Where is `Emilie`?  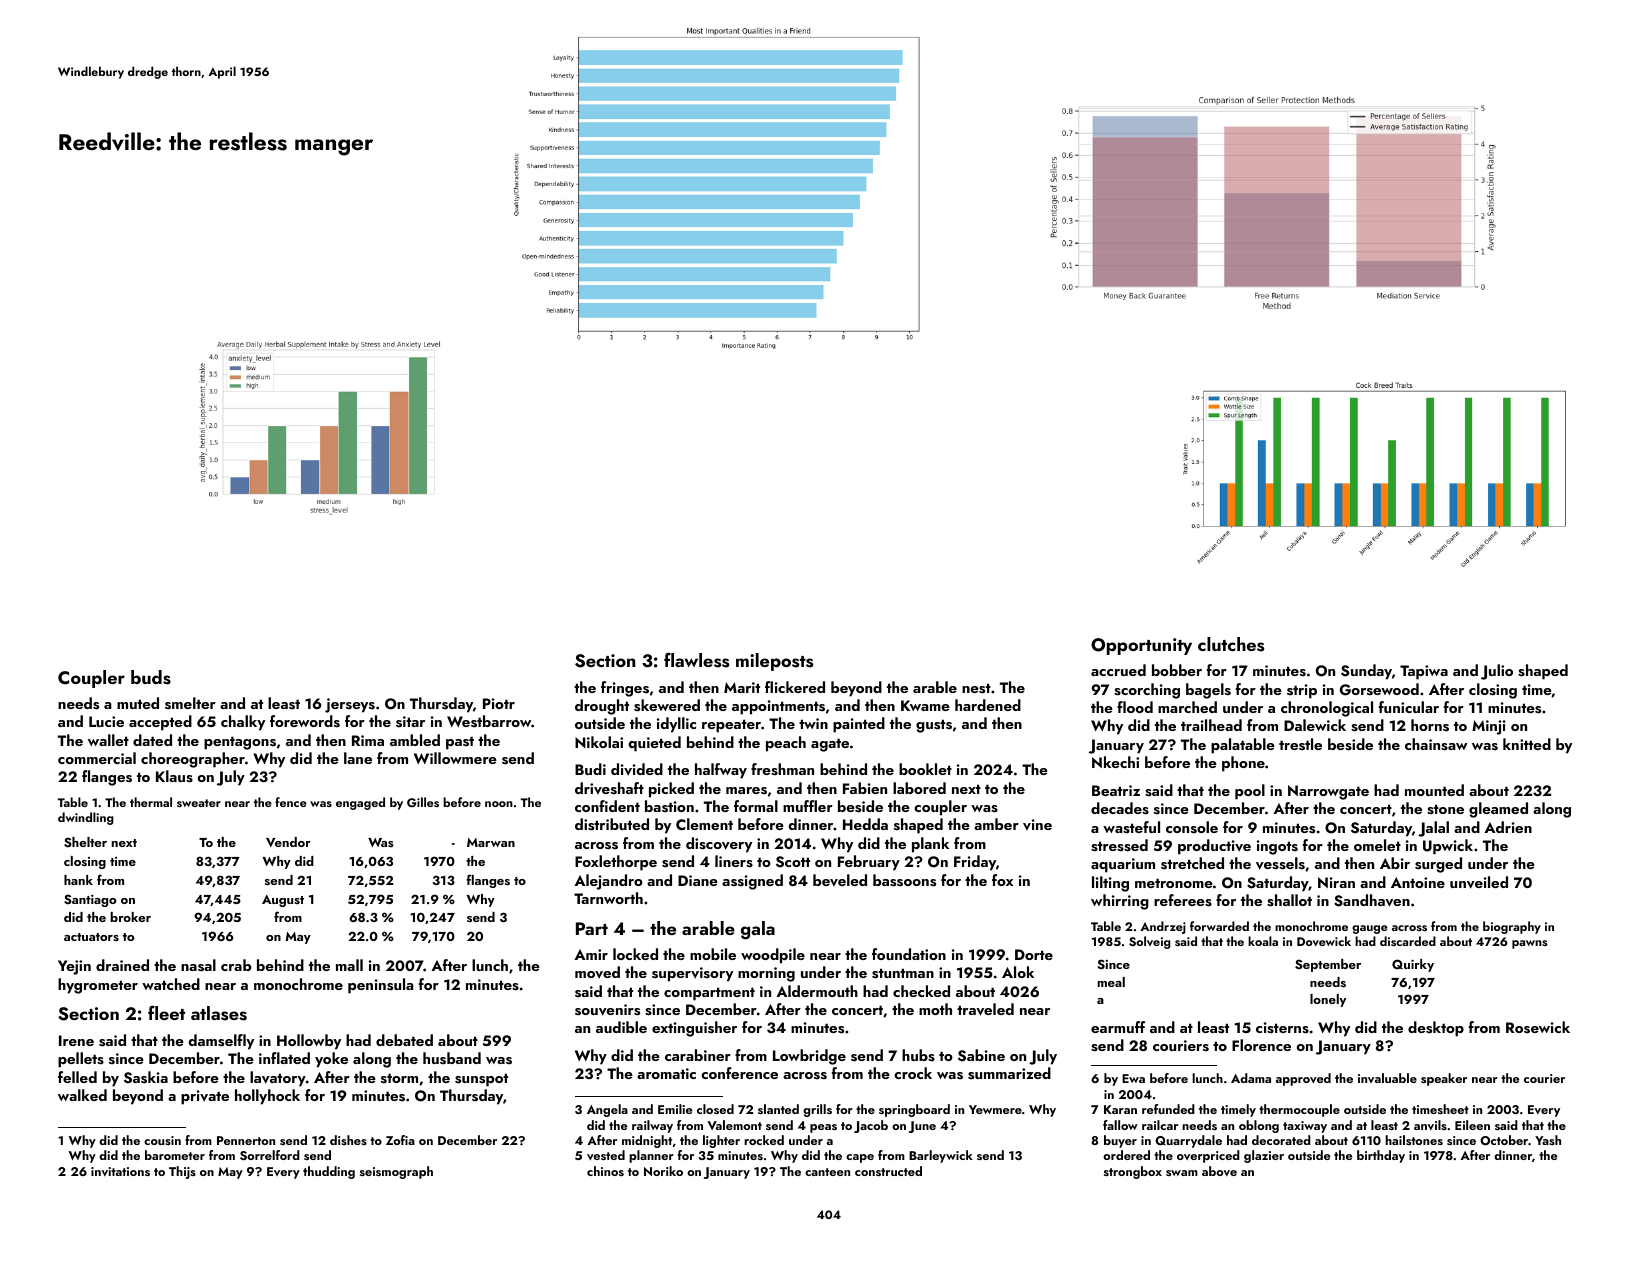 Emilie is located at coordinates (675, 1109).
